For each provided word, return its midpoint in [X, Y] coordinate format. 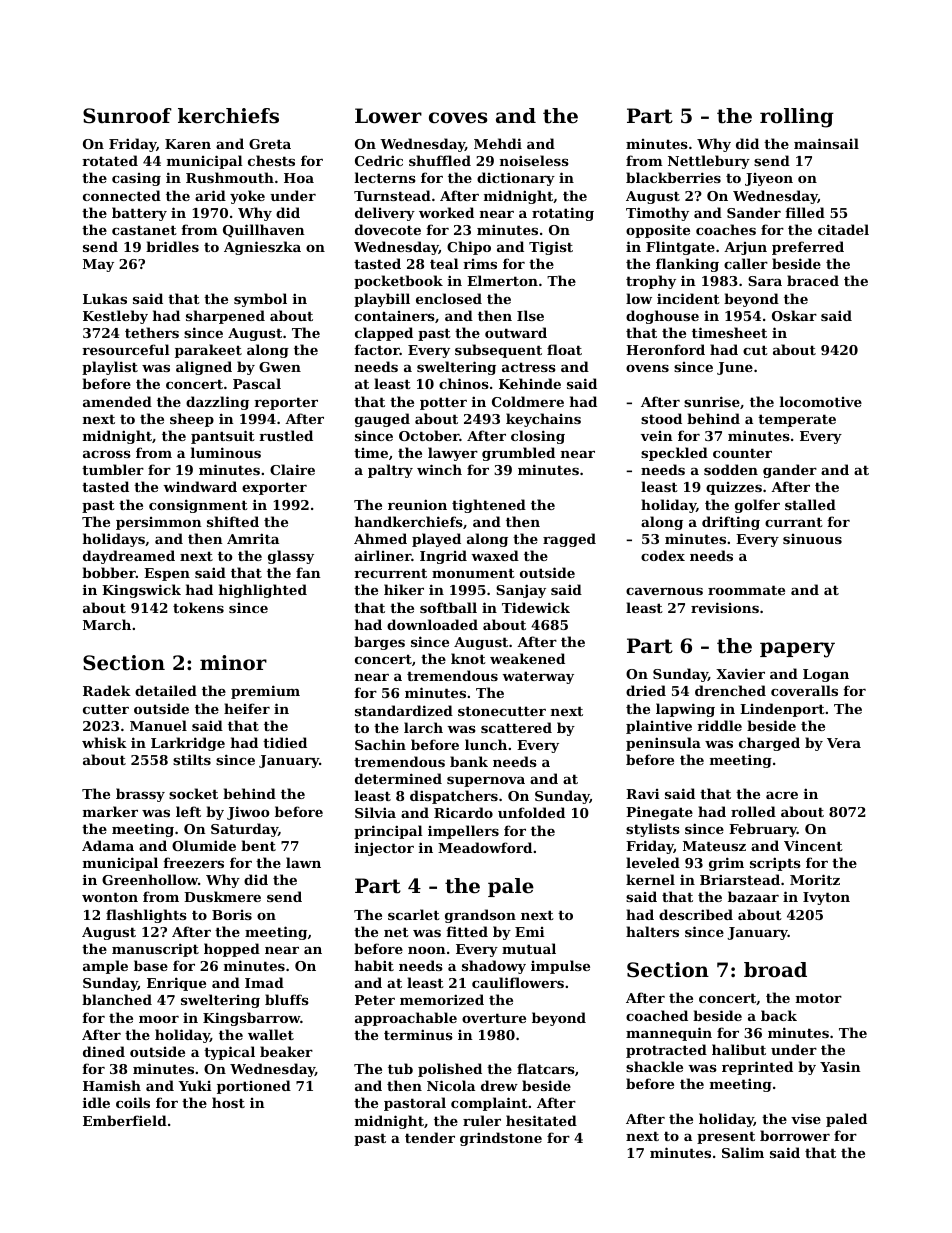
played [436, 540]
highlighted [263, 591]
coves [458, 118]
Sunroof [127, 116]
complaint [489, 1104]
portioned [254, 1087]
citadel [843, 229]
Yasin [840, 1067]
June [735, 368]
